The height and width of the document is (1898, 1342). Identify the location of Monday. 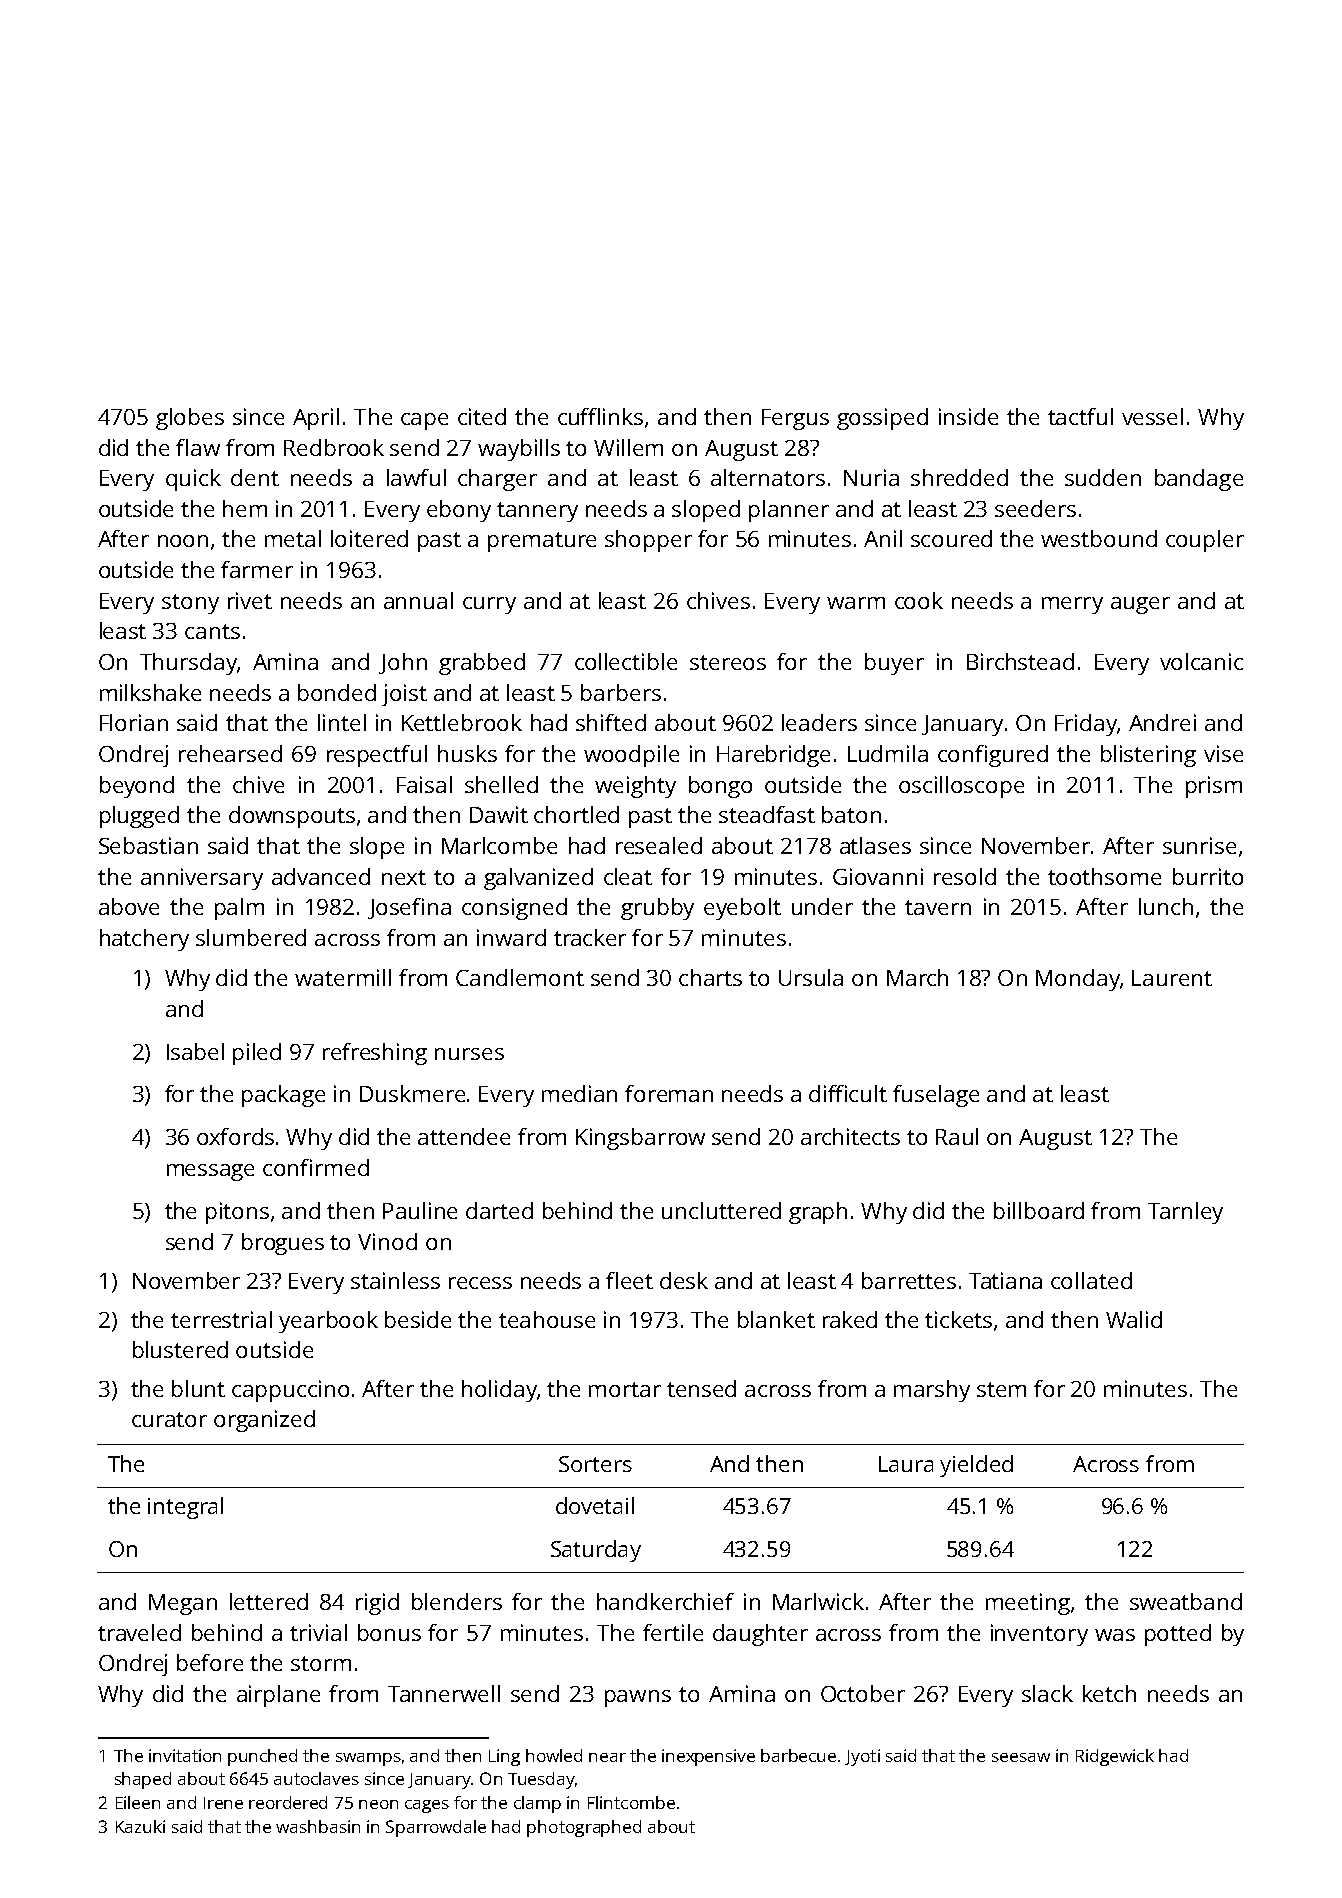
(1078, 980).
